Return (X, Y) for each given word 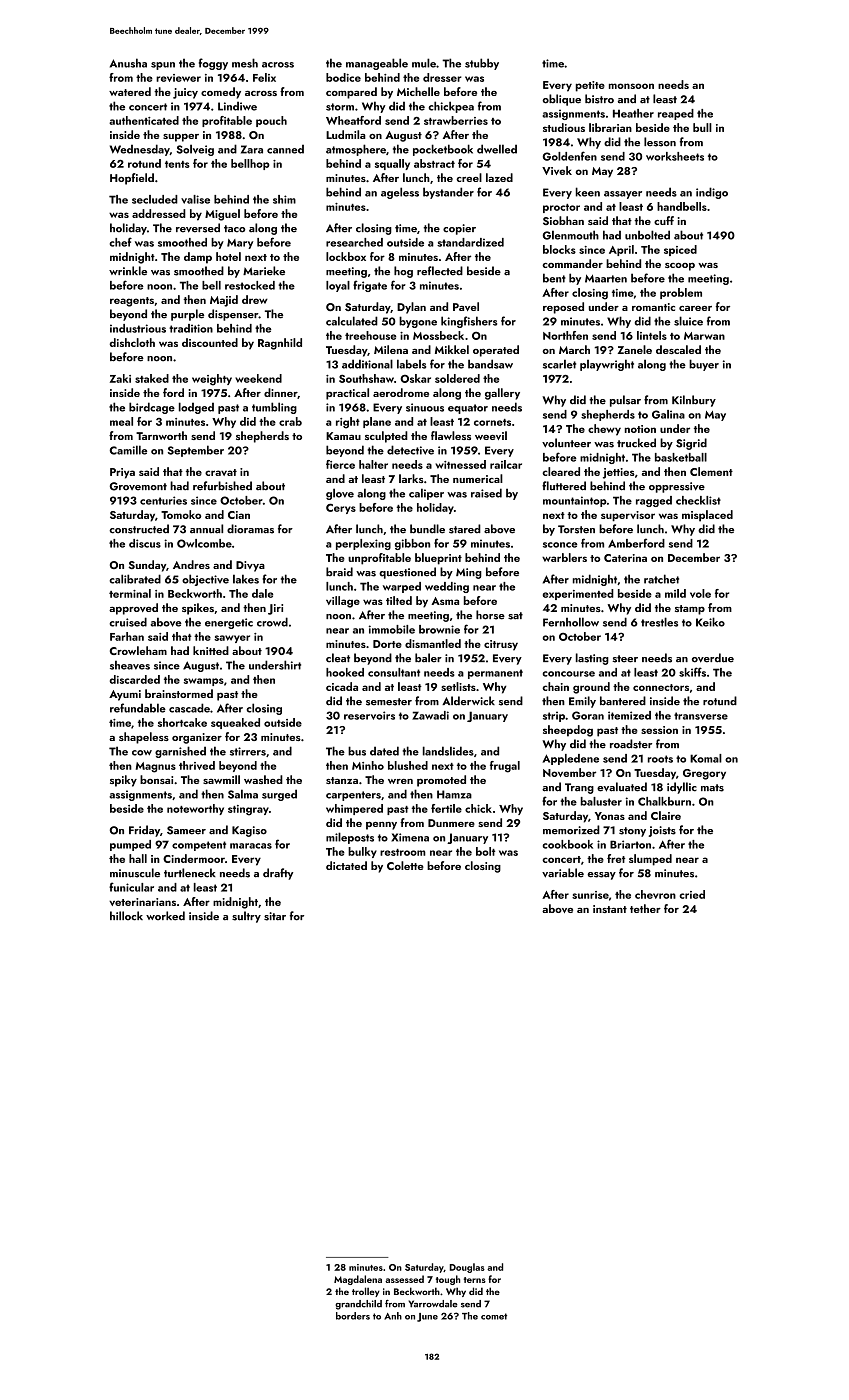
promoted (441, 781)
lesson (660, 142)
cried (692, 894)
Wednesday (140, 150)
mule (424, 63)
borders (353, 1316)
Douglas (467, 1268)
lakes (246, 579)
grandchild (358, 1305)
